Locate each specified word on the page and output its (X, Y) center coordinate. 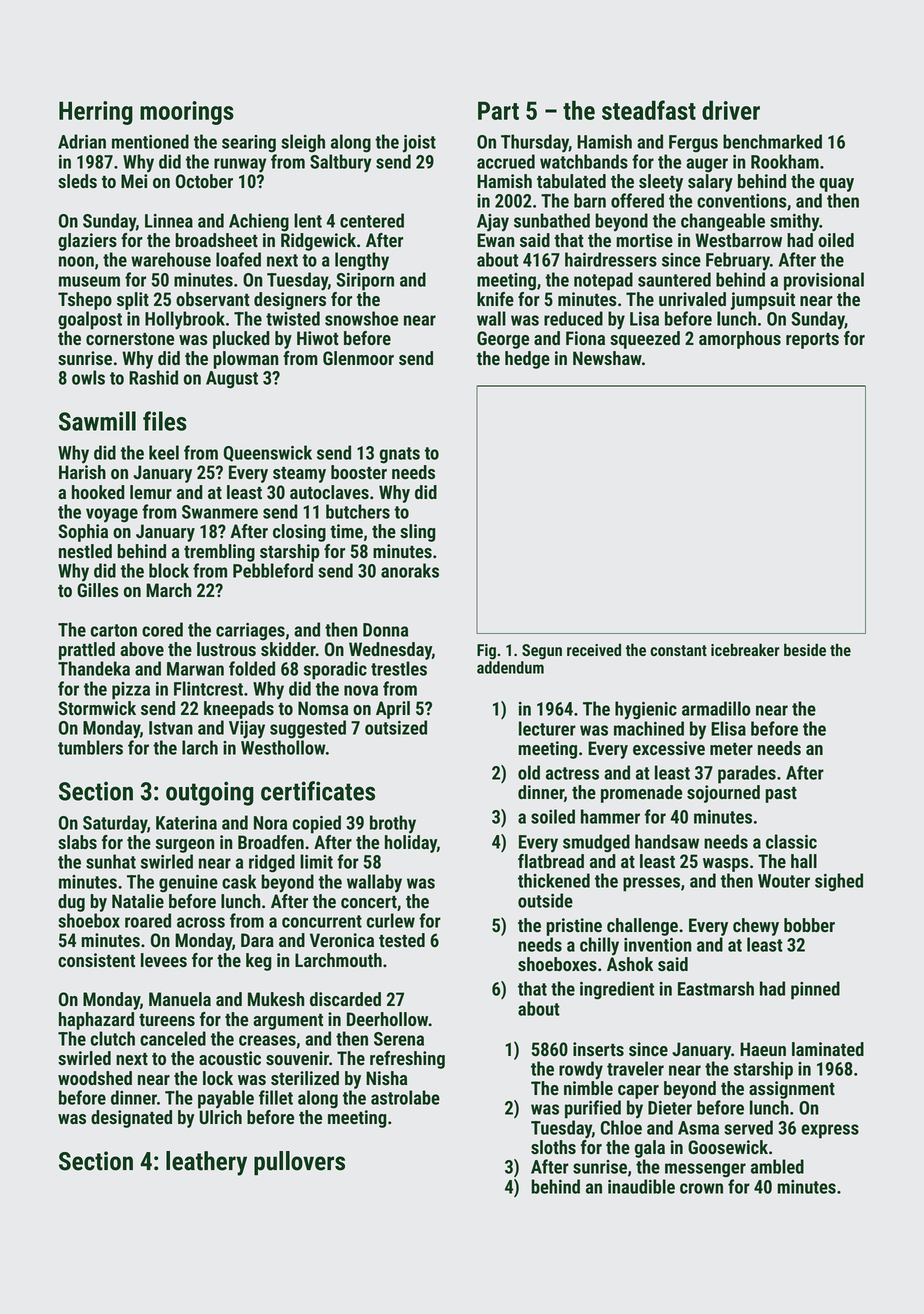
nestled (85, 551)
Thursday (535, 143)
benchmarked (772, 141)
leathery (206, 1163)
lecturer (547, 728)
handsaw (667, 841)
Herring (96, 113)
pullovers (299, 1163)
